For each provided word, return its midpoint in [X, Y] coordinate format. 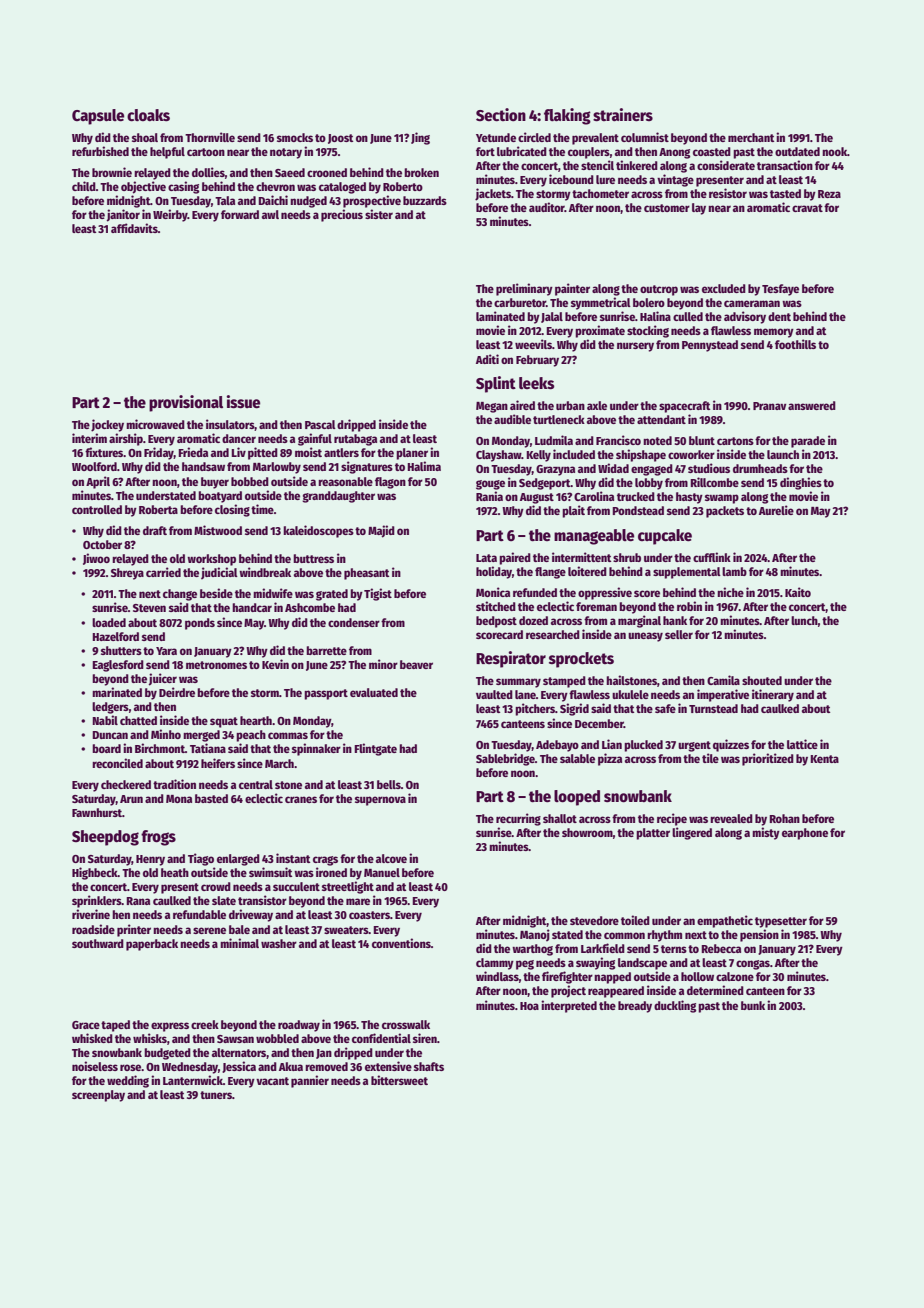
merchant [751, 137]
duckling [675, 1006]
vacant [272, 1081]
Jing [420, 138]
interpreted [569, 1006]
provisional [186, 403]
